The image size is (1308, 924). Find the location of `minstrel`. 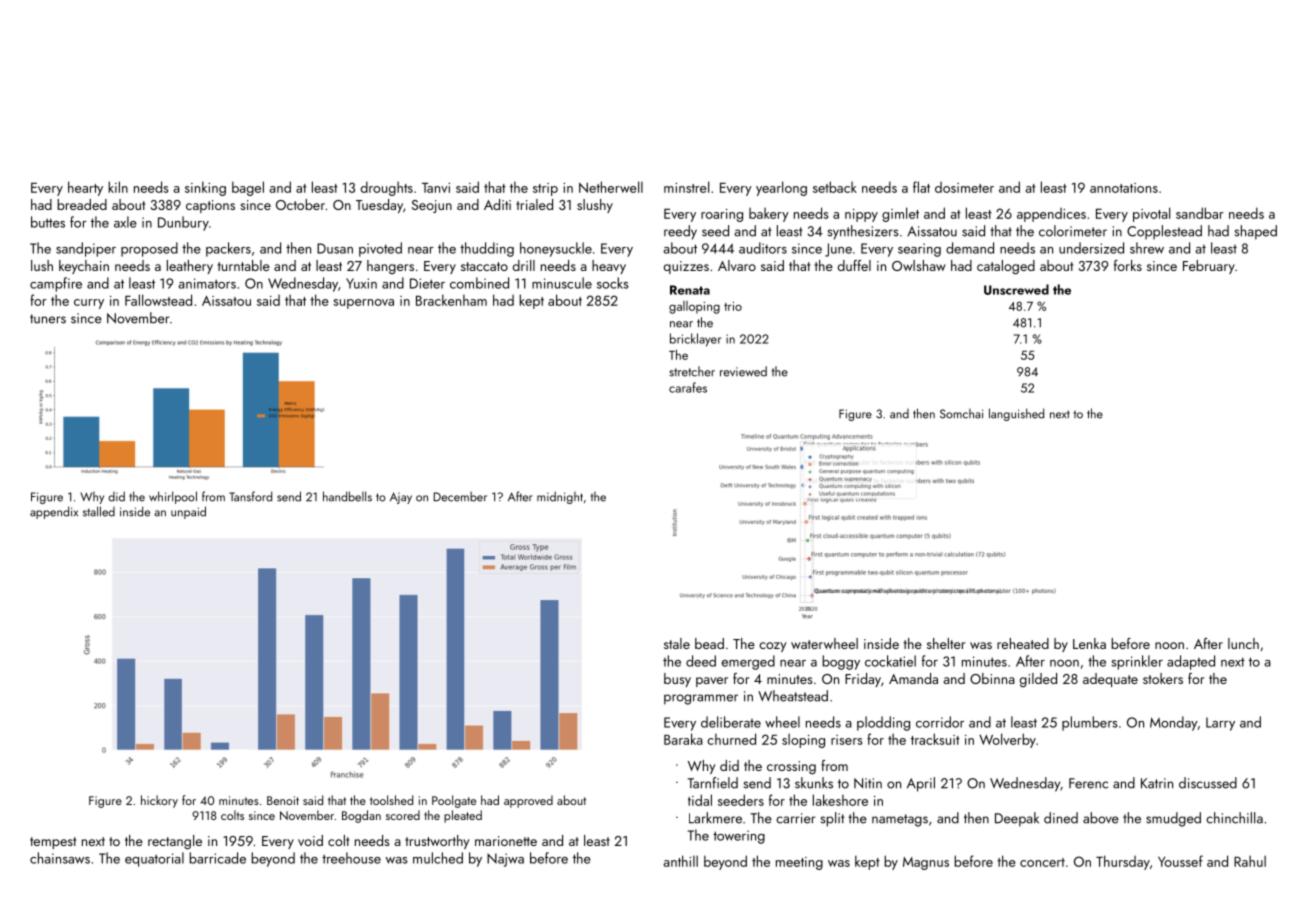

minstrel is located at coordinates (686, 187).
